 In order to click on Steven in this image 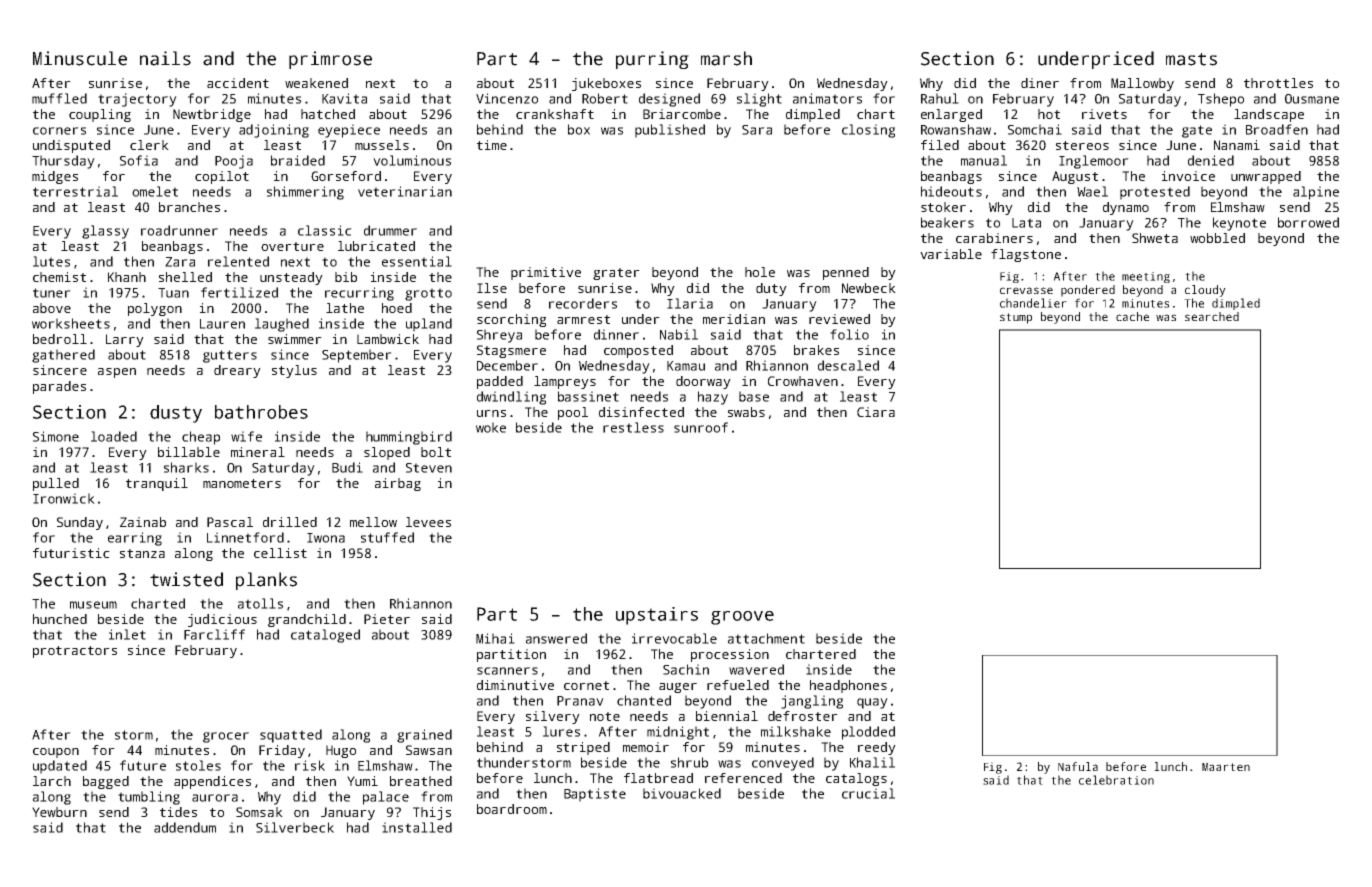, I will do `click(429, 468)`.
